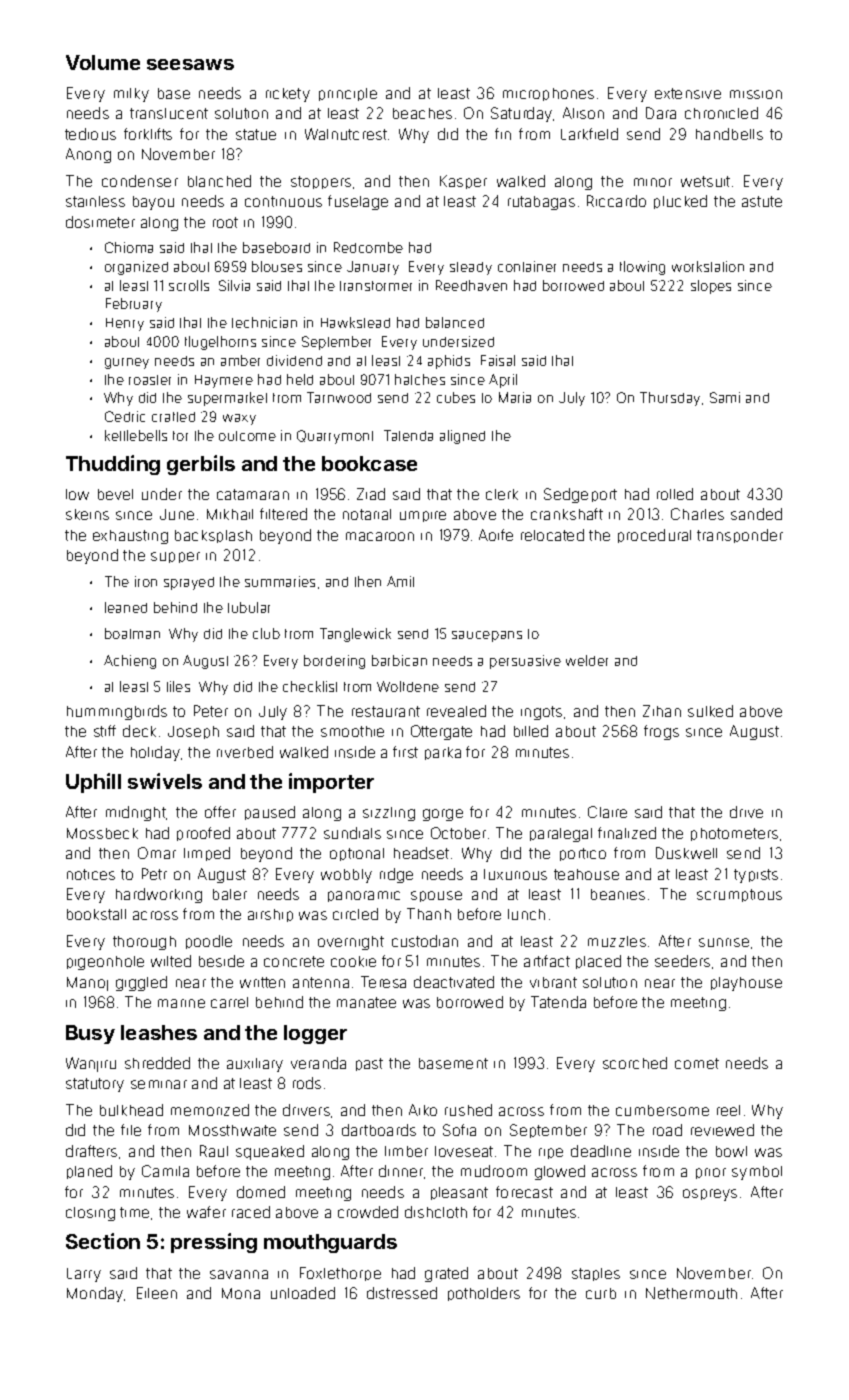 This screenshot has width=849, height=1400. Describe the element at coordinates (515, 397) in the screenshot. I see `Maria` at that location.
